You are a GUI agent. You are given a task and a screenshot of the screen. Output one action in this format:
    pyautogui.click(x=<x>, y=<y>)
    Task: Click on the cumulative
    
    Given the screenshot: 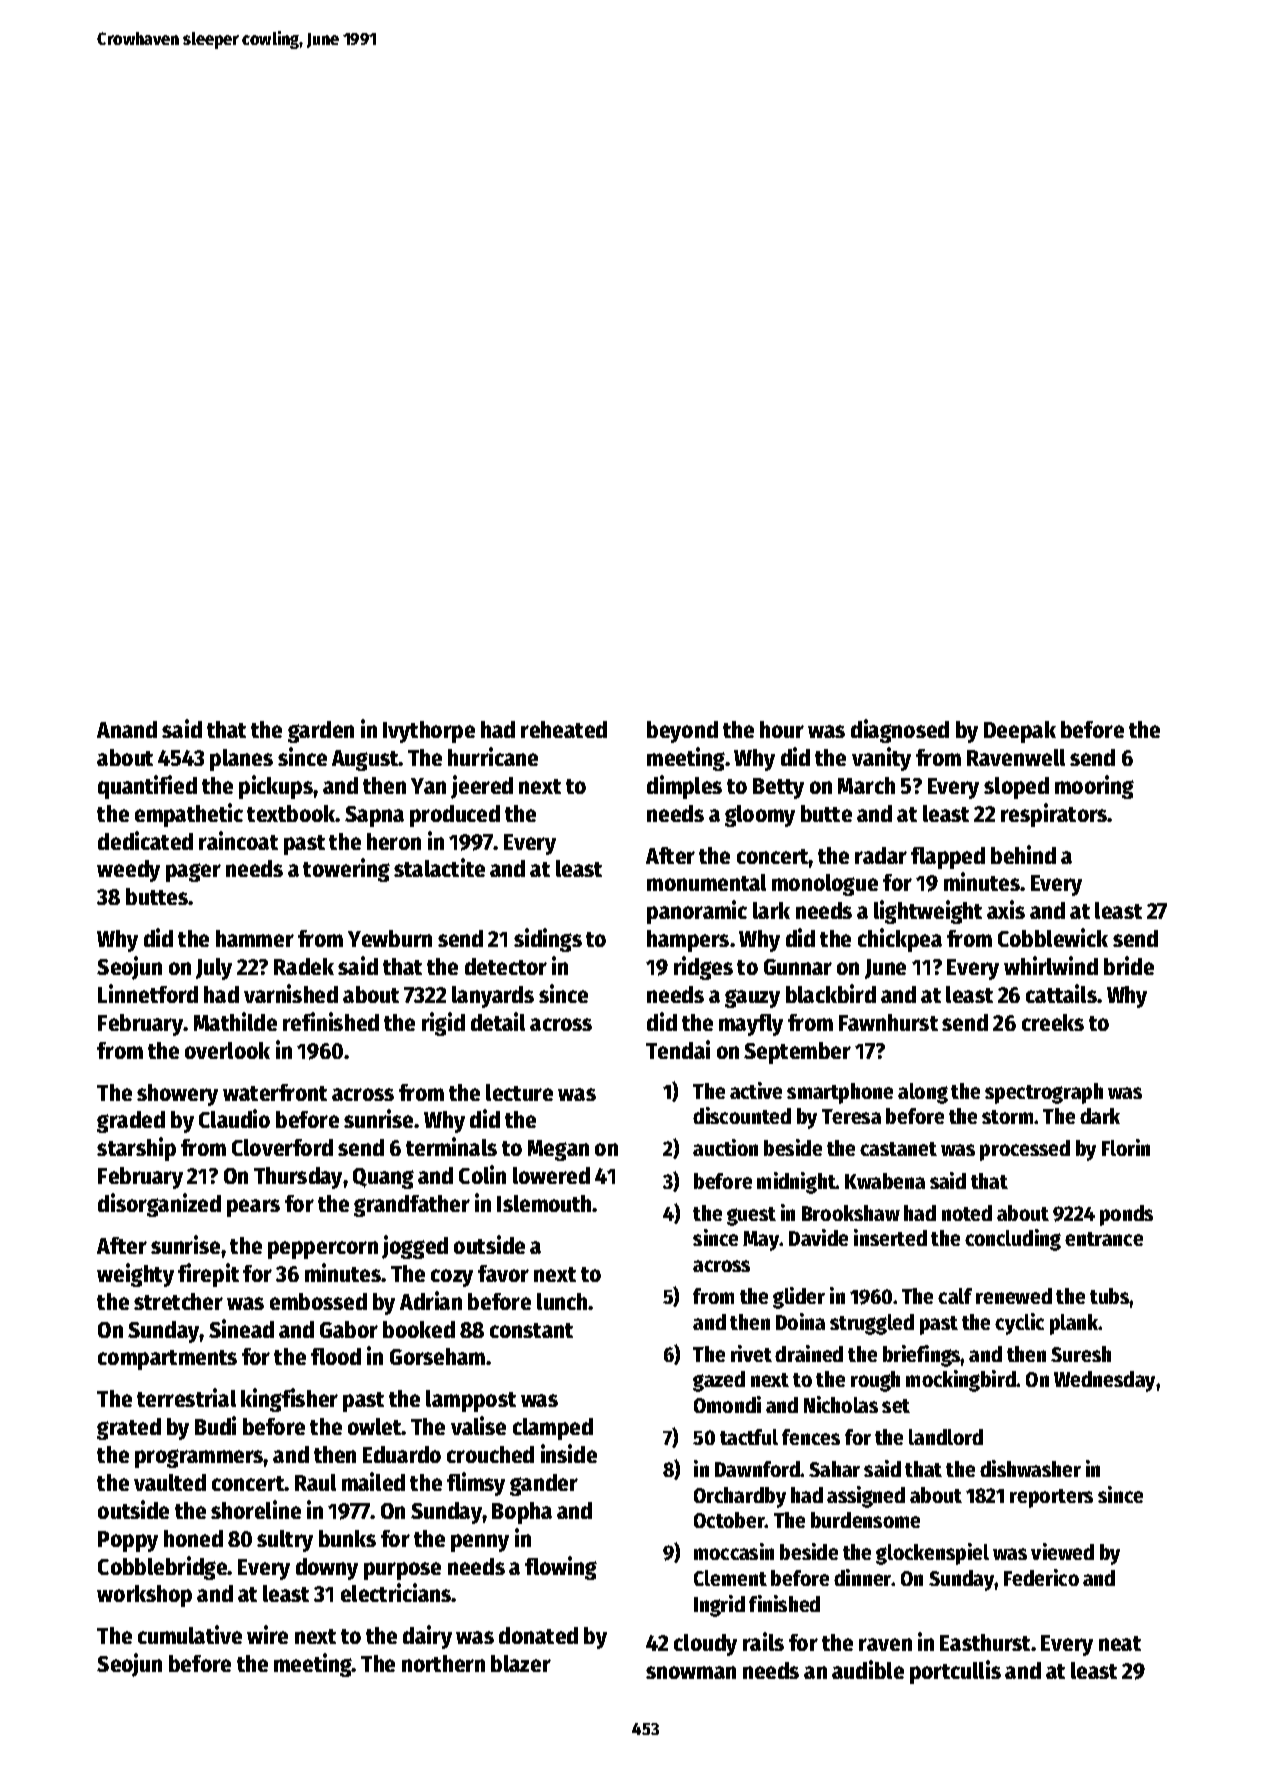 What is the action you would take?
    pyautogui.click(x=190, y=1634)
